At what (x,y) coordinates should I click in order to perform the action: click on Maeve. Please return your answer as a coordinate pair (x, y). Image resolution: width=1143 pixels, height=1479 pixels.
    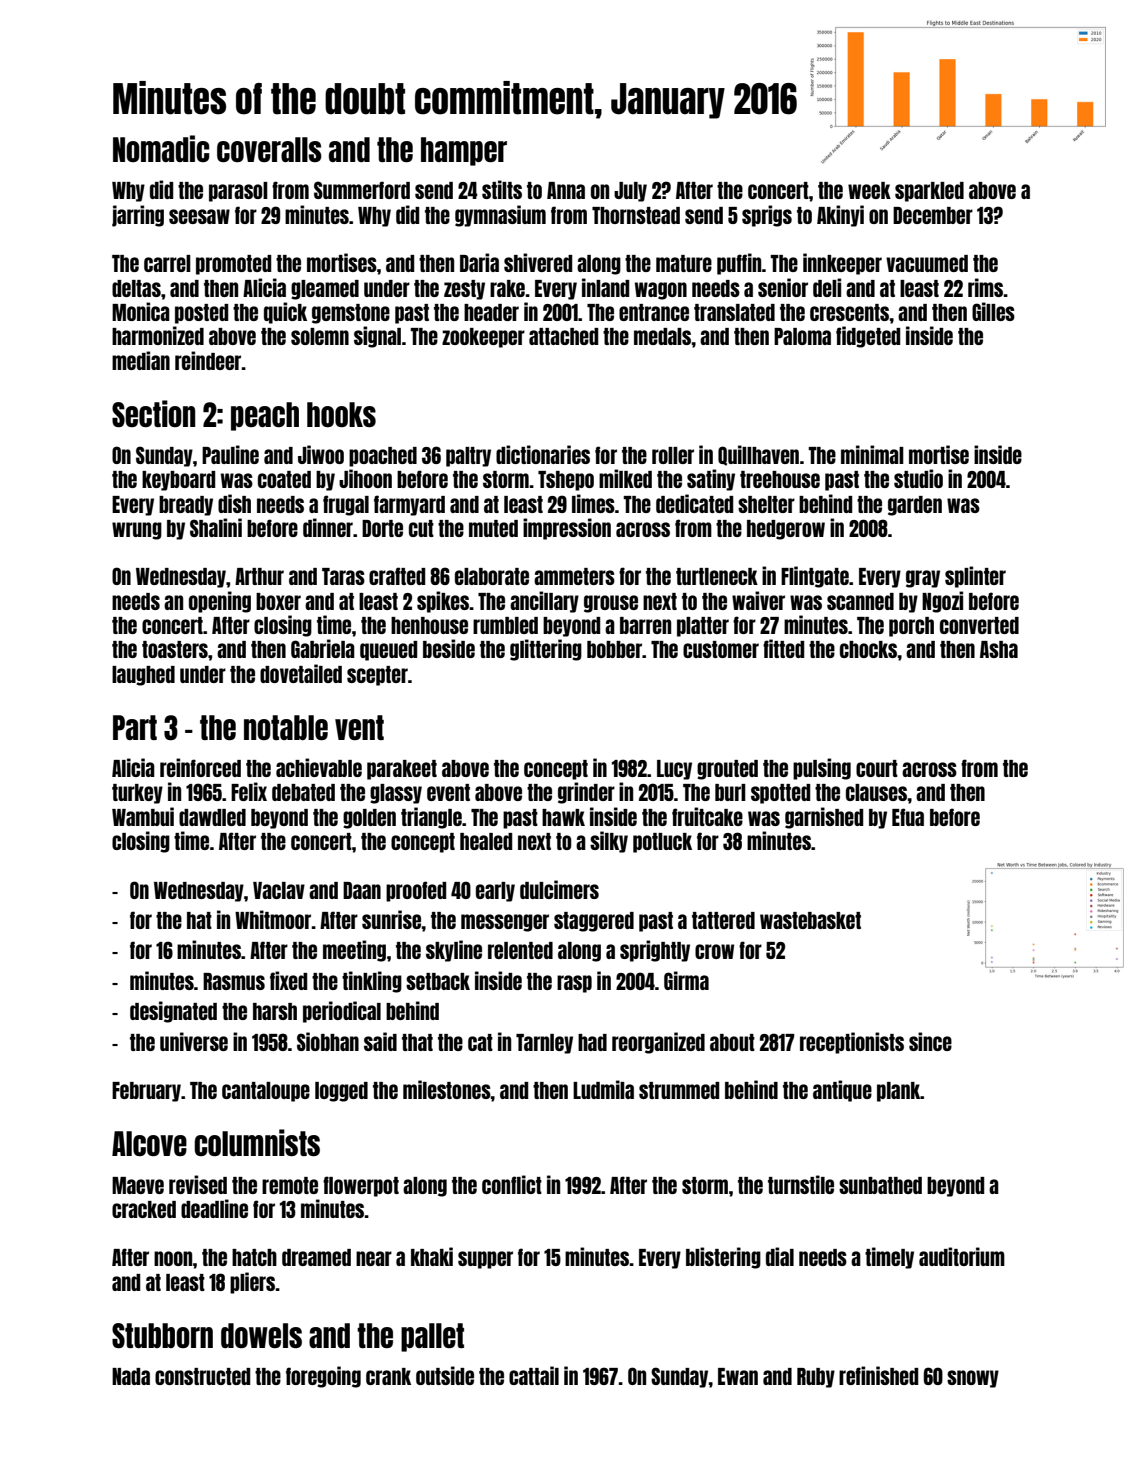
    Looking at the image, I should click on (138, 1185).
